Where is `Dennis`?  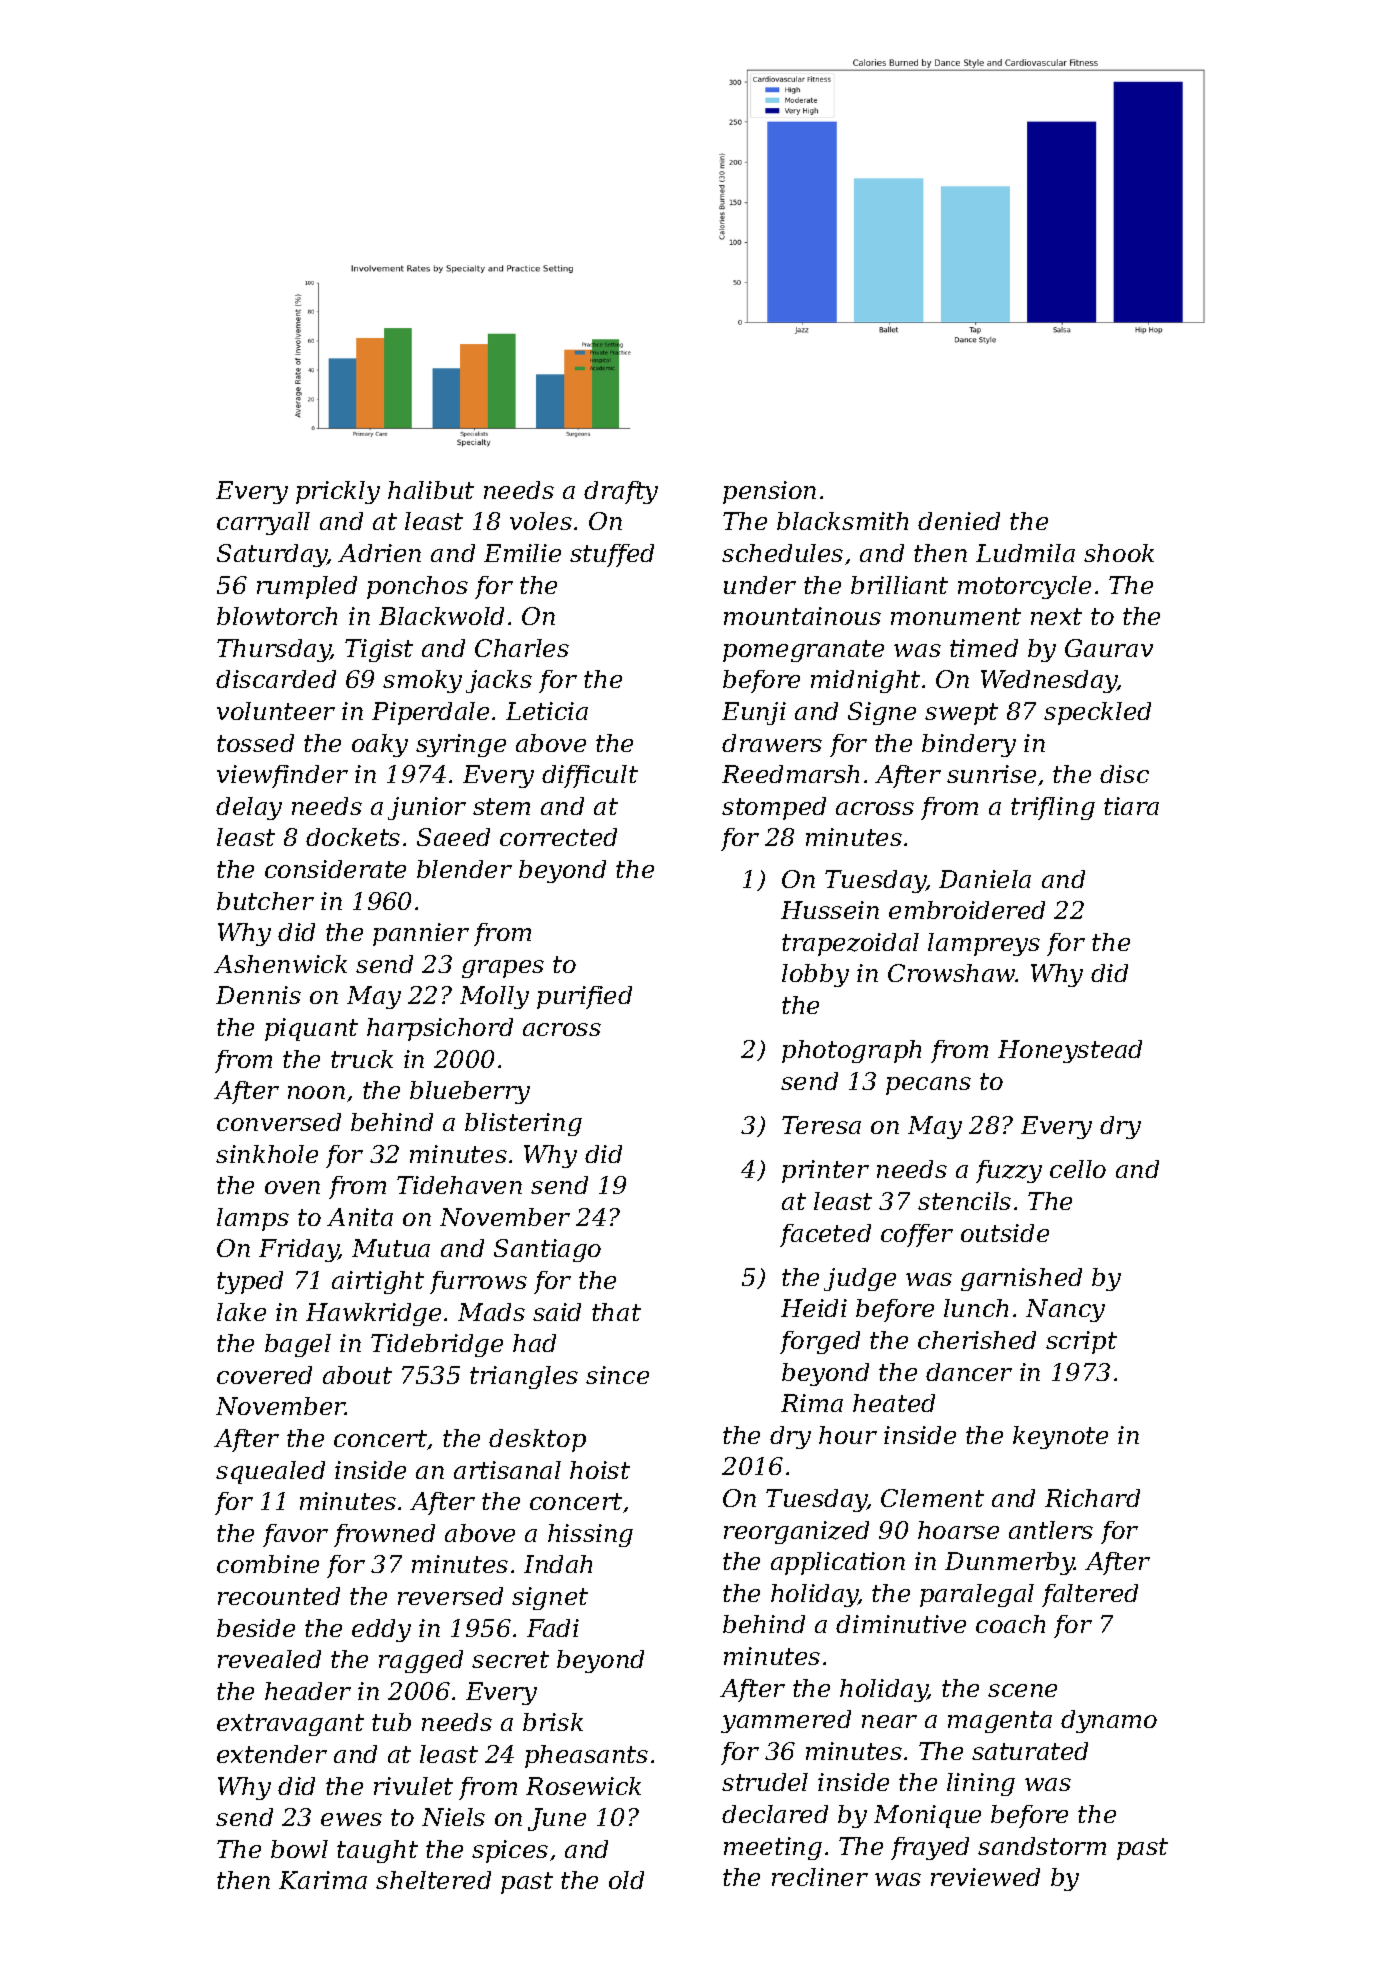
Dennis is located at coordinates (258, 995).
